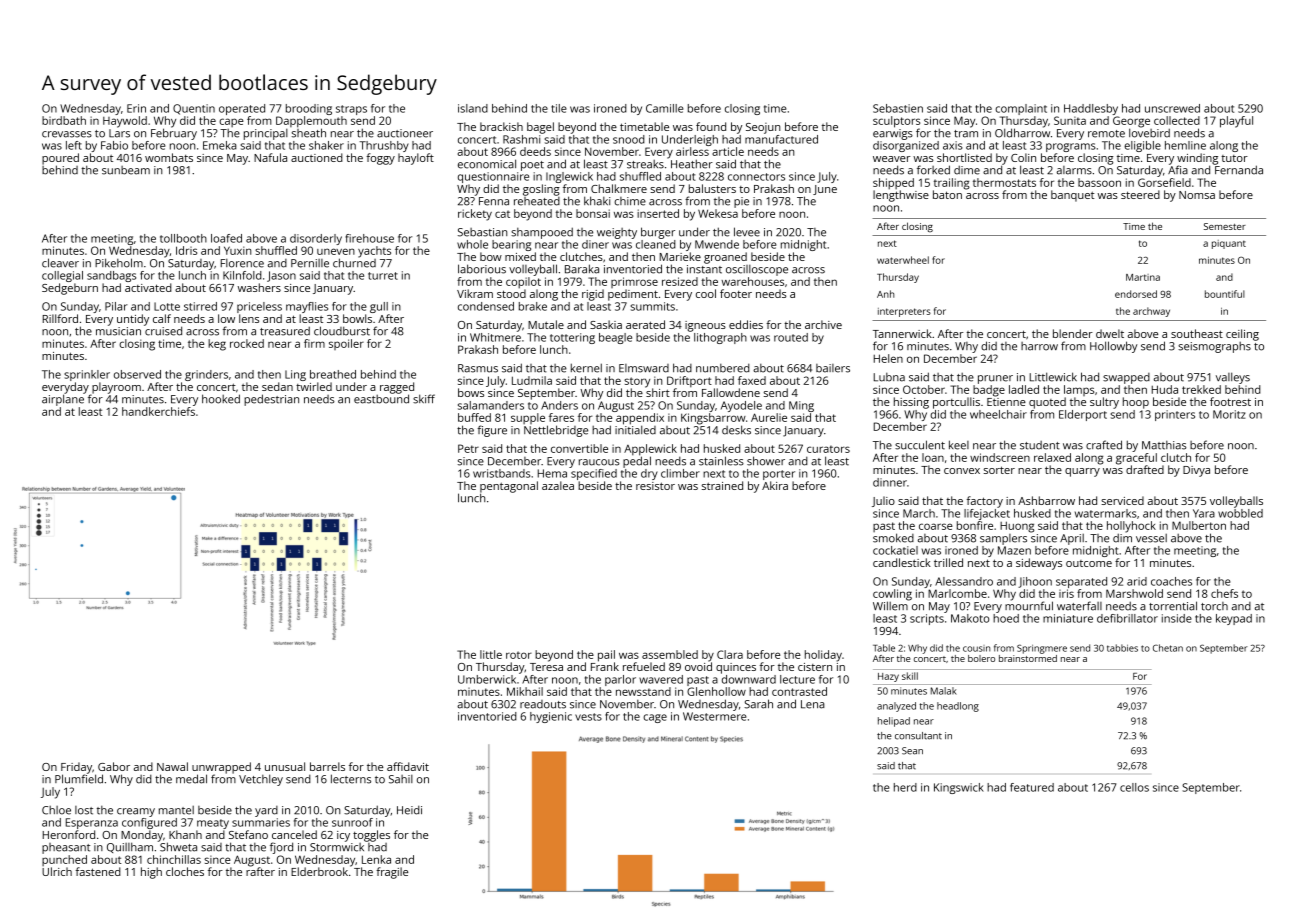 The height and width of the screenshot is (924, 1308). What do you see at coordinates (351, 110) in the screenshot?
I see `straps` at bounding box center [351, 110].
